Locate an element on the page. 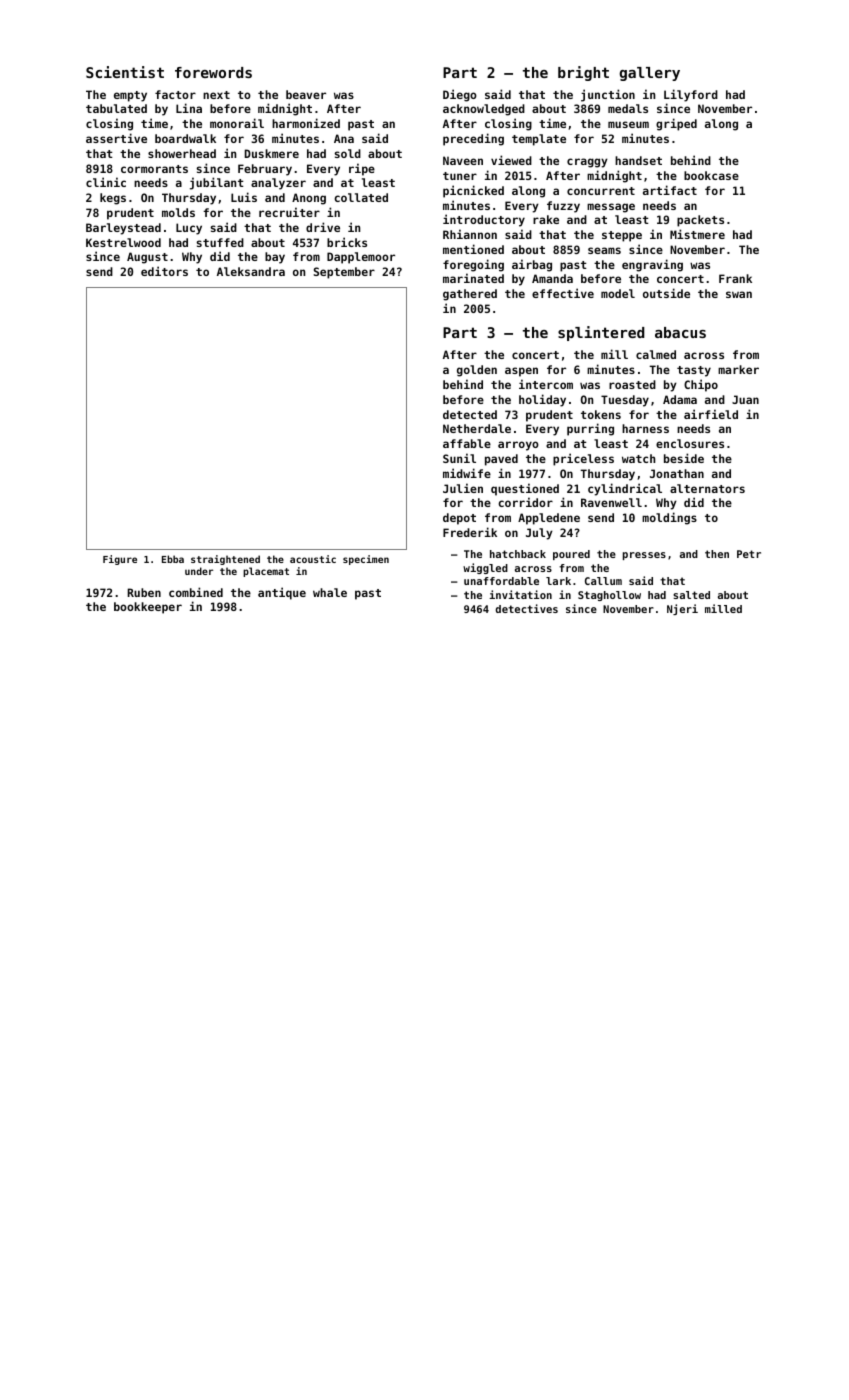 This image has width=849, height=1400. editors is located at coordinates (164, 271).
